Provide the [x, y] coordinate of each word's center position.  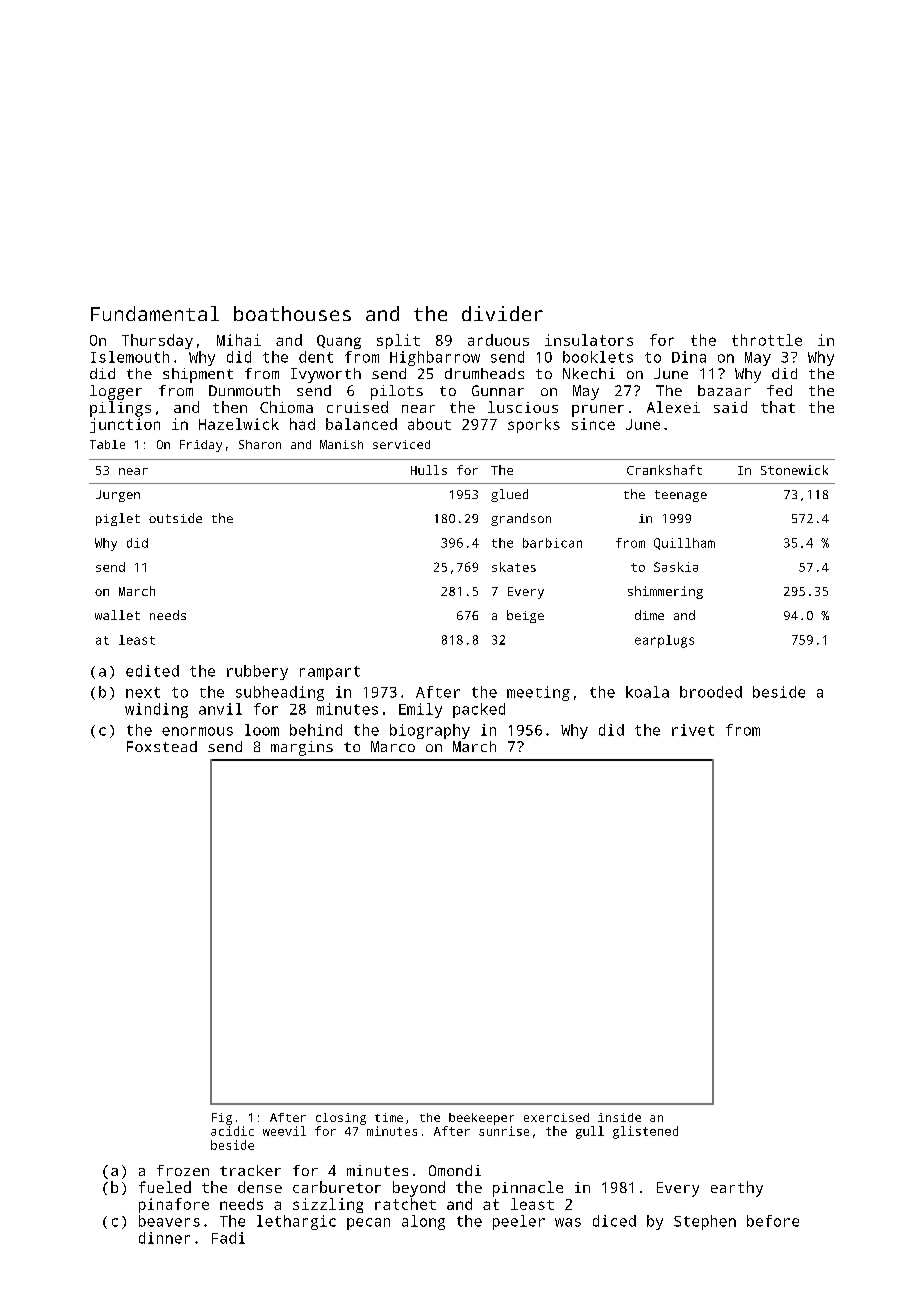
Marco [393, 746]
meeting [538, 693]
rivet [693, 730]
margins [302, 748]
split [398, 341]
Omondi [455, 1170]
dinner [164, 1238]
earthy [737, 1189]
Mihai [239, 340]
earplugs [664, 641]
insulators [589, 340]
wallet [117, 615]
